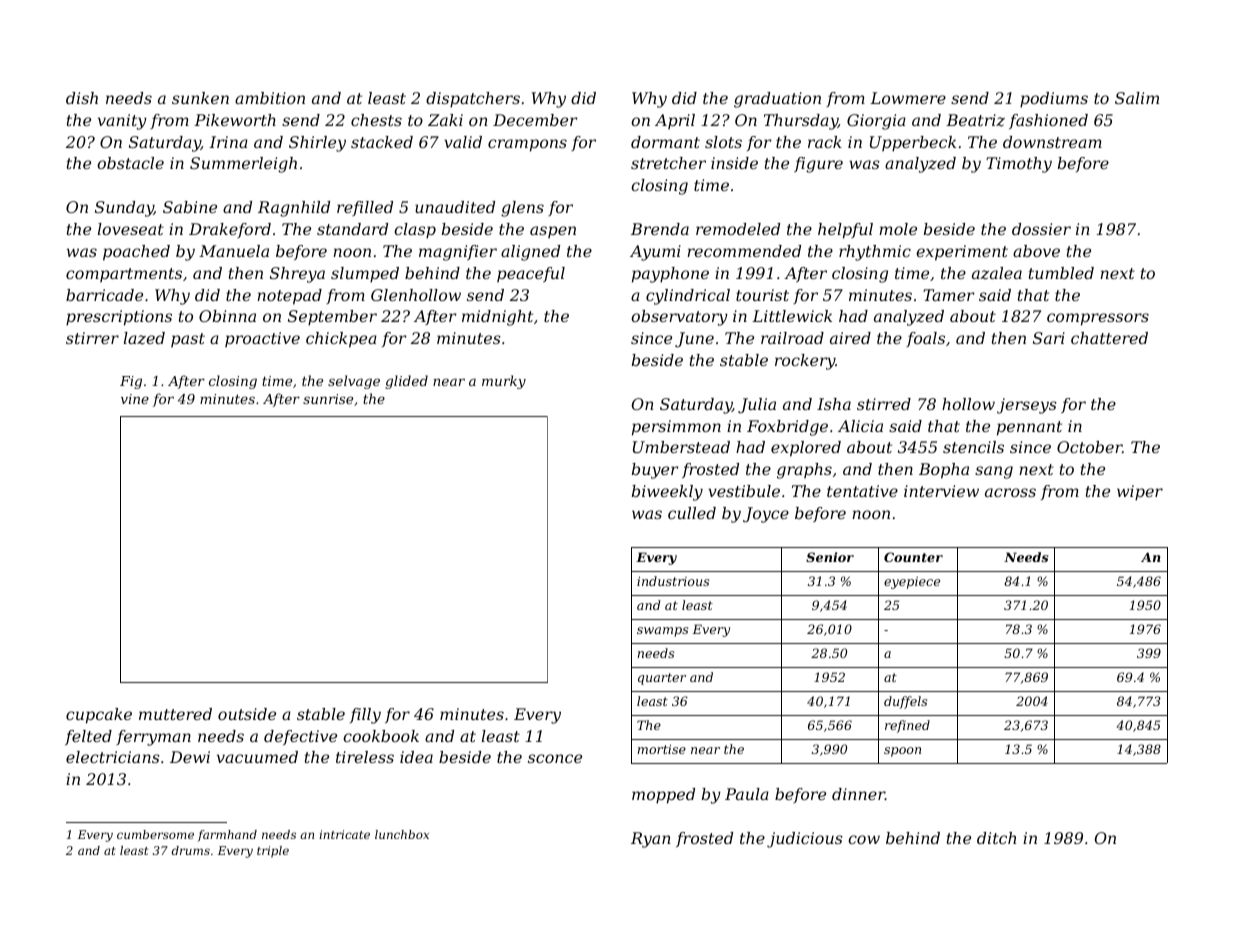 The width and height of the screenshot is (1233, 952). I want to click on intricate, so click(344, 834).
